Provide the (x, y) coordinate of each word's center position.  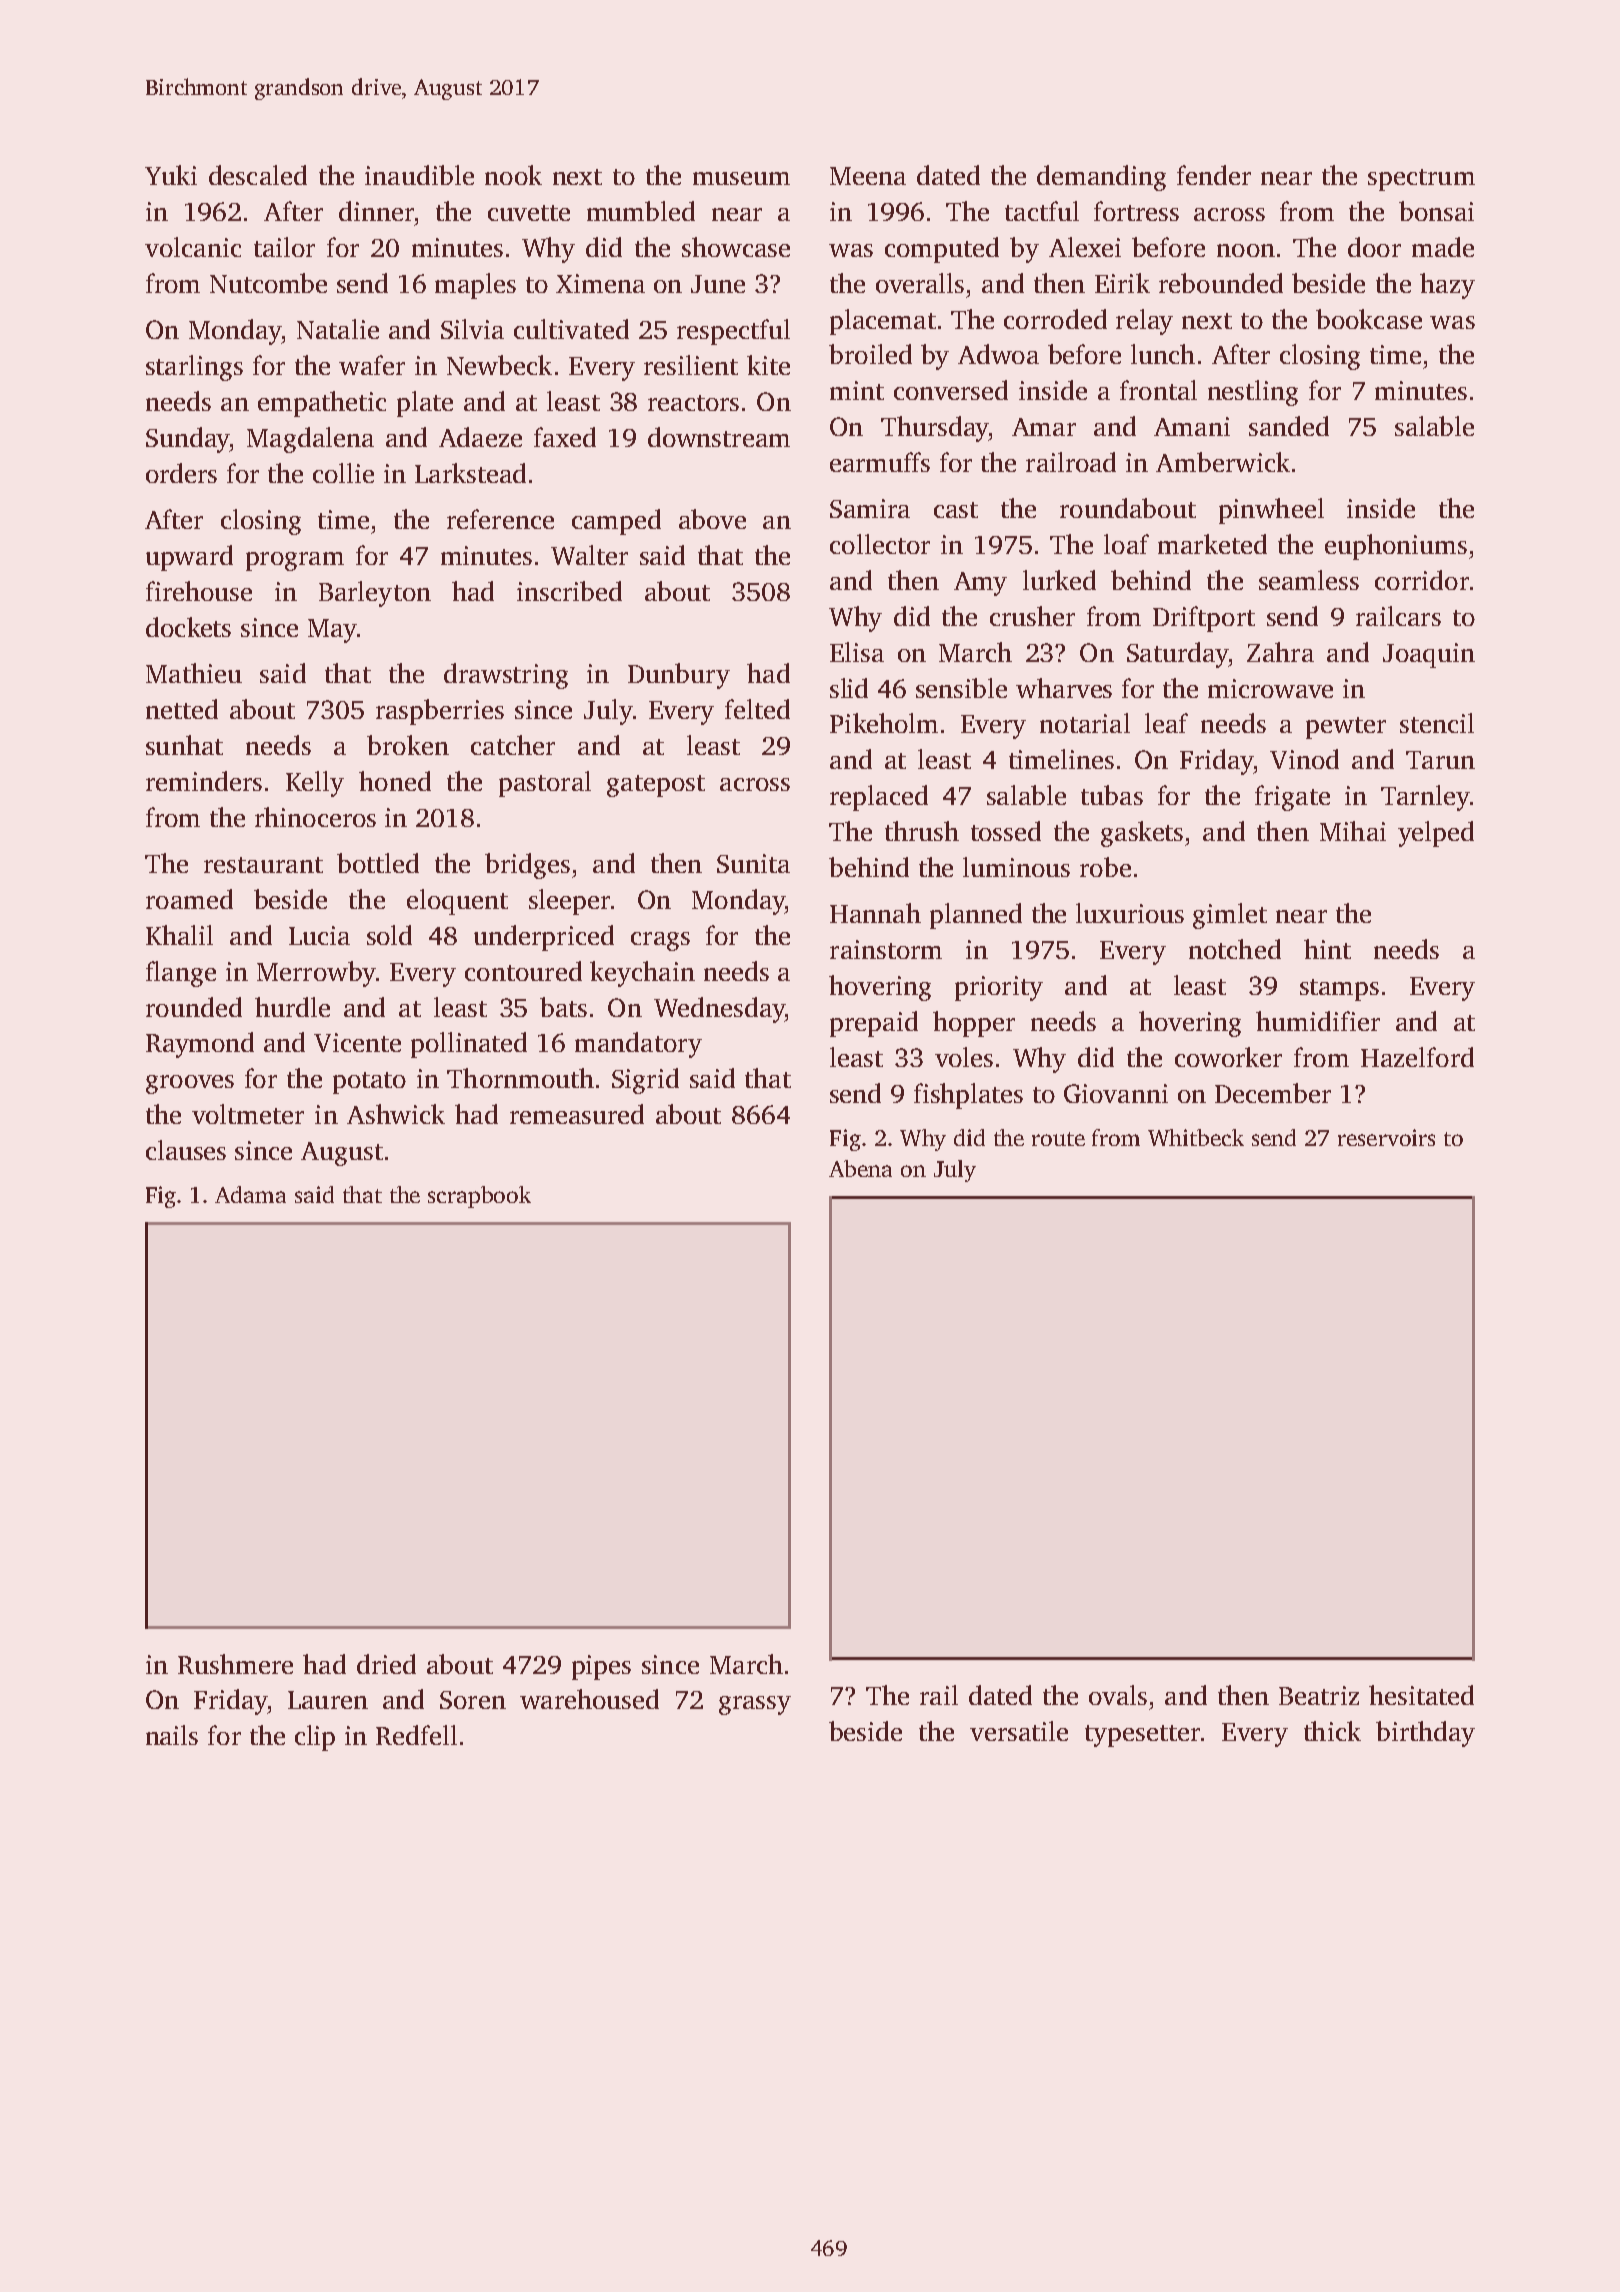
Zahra (1280, 652)
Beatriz (1319, 1695)
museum (741, 178)
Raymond (200, 1045)
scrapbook (479, 1197)
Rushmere (235, 1664)
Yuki (171, 175)
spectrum (1421, 180)
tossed (1006, 831)
